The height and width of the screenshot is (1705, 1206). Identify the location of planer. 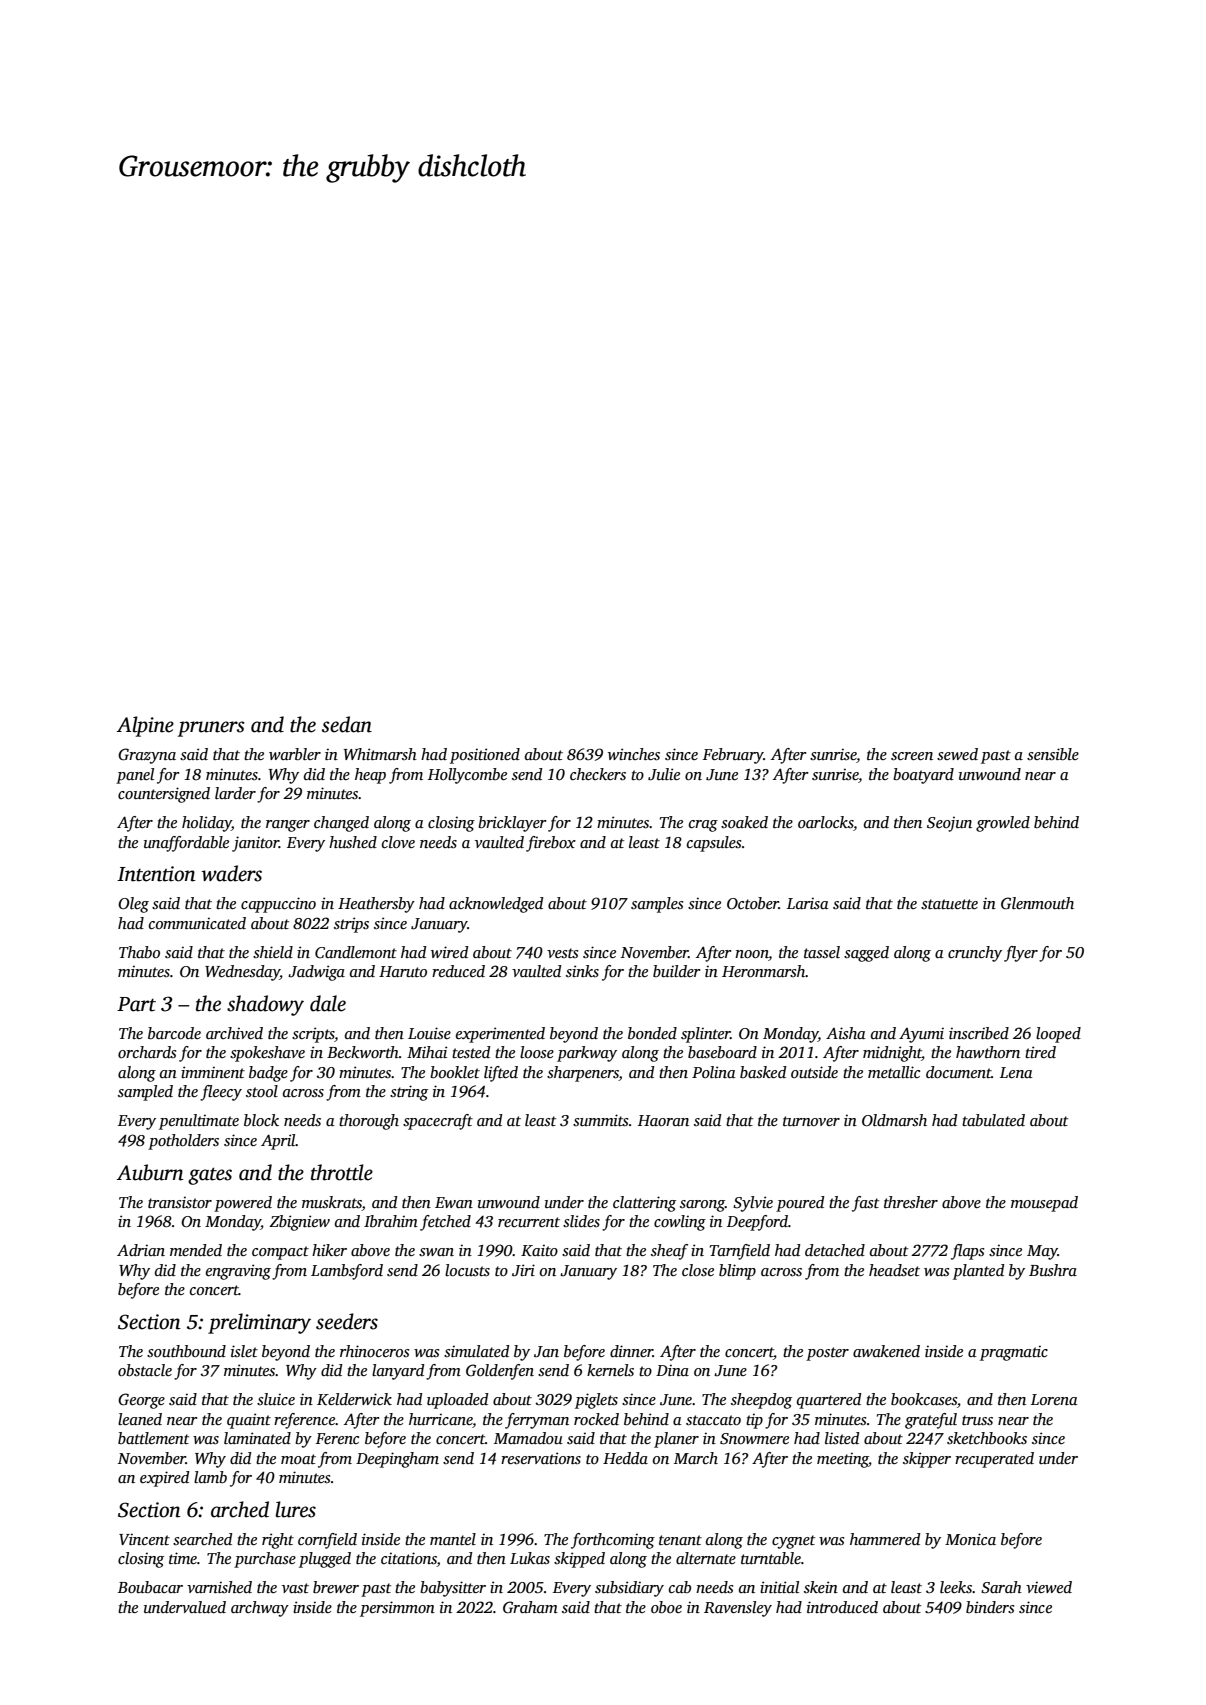
(676, 1440).
